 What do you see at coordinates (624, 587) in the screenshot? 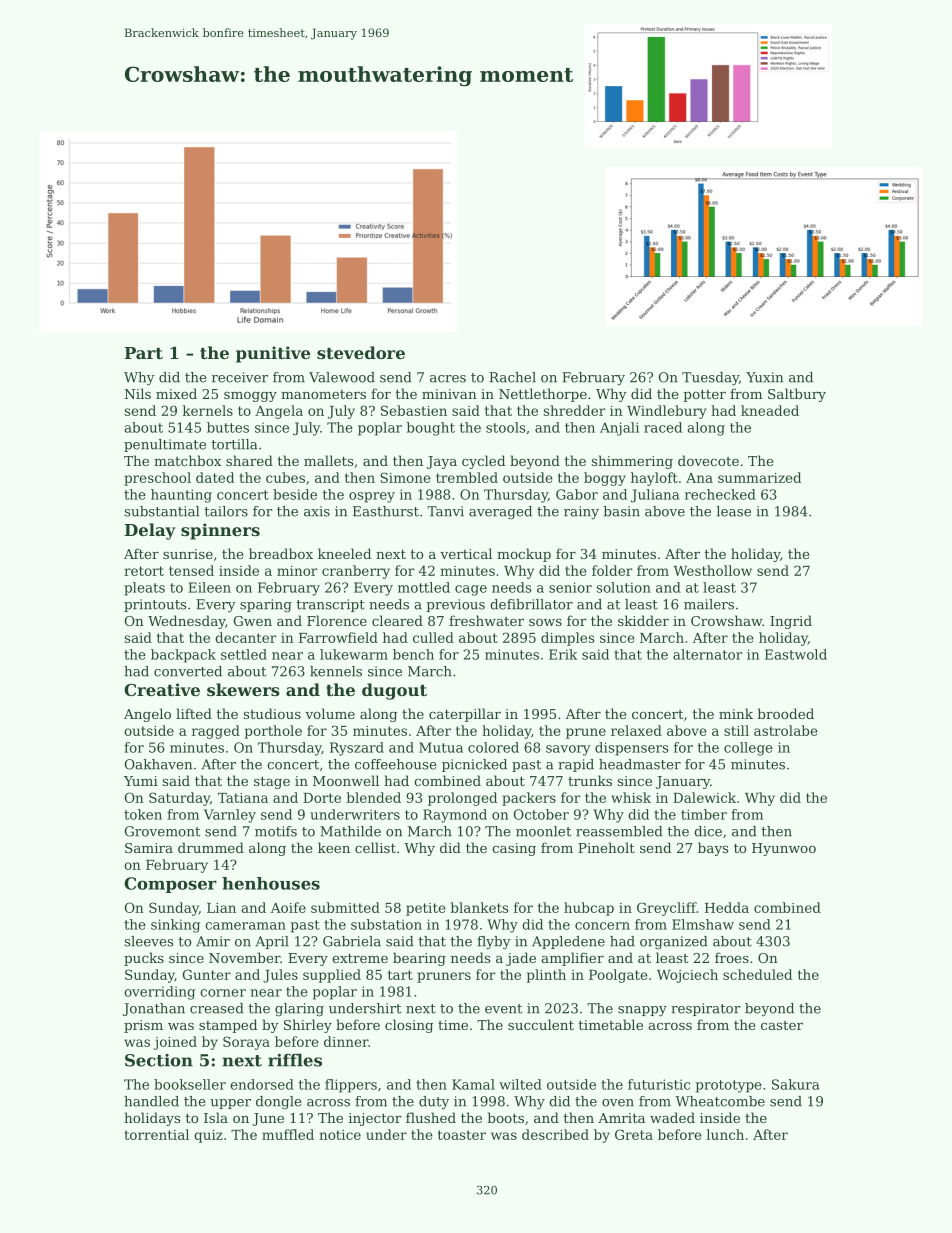
I see `solution` at bounding box center [624, 587].
